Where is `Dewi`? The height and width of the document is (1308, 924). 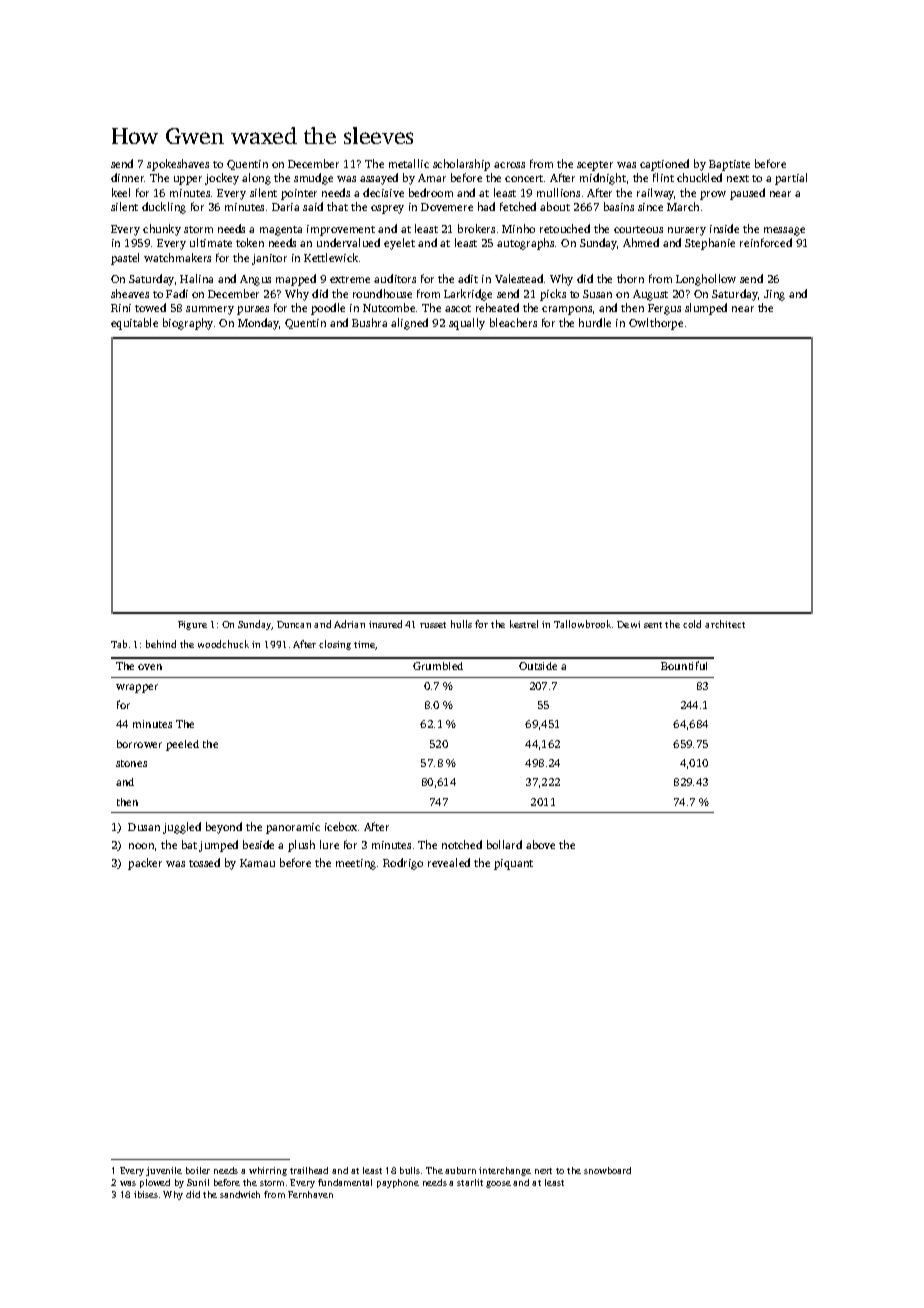 Dewi is located at coordinates (628, 624).
